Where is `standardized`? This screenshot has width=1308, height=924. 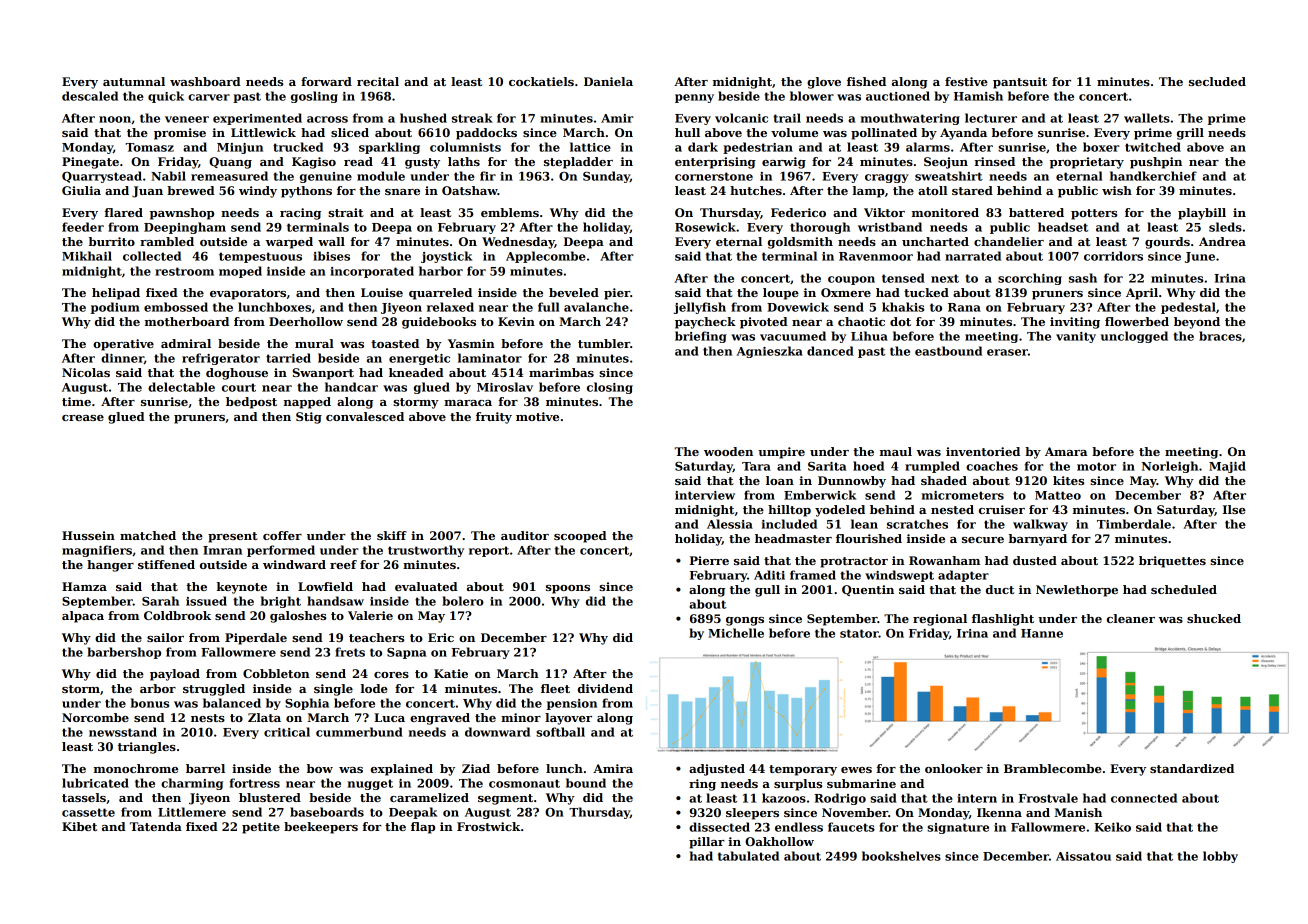
standardized is located at coordinates (1192, 768).
